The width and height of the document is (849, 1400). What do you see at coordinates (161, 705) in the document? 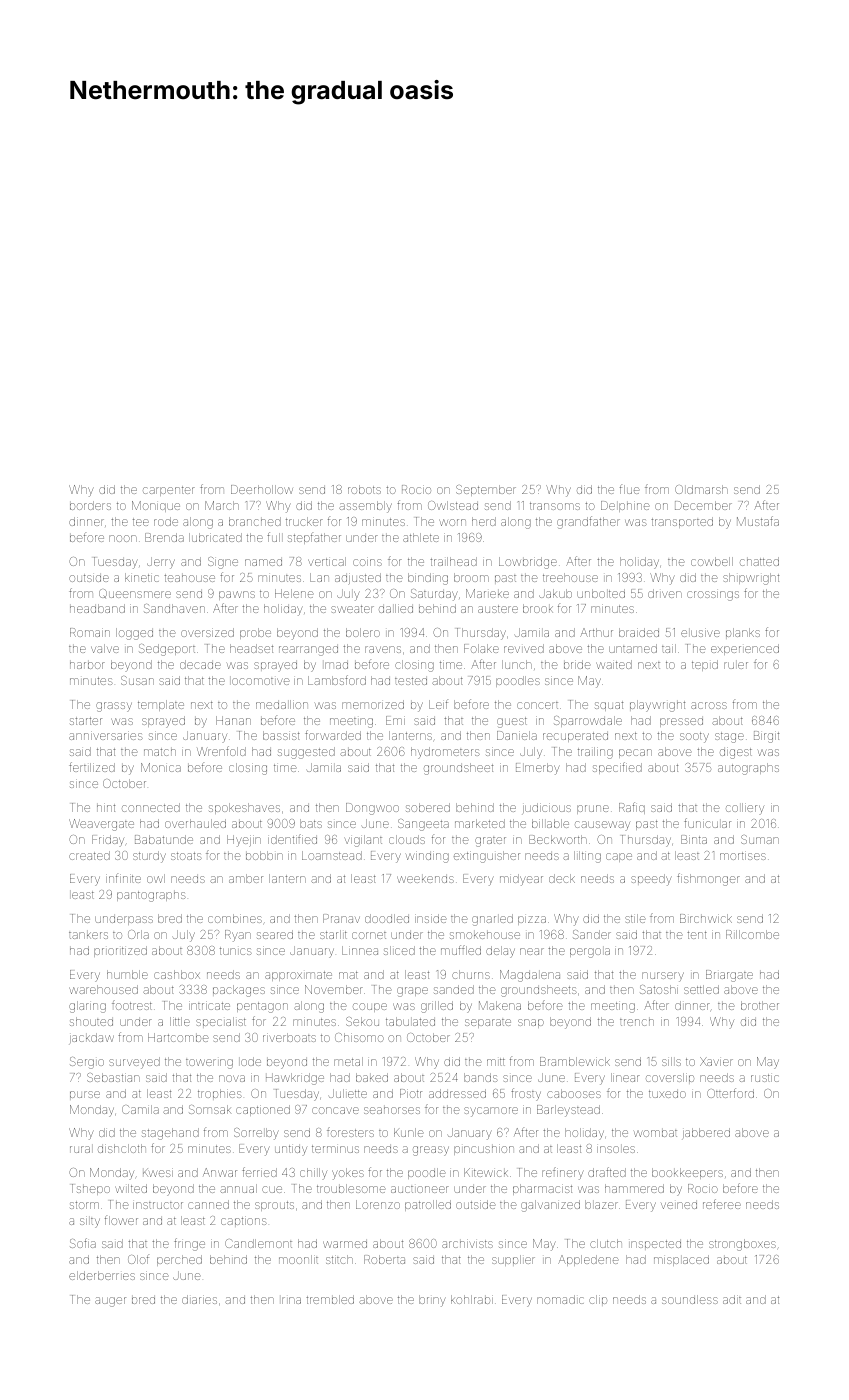
I see `template` at bounding box center [161, 705].
